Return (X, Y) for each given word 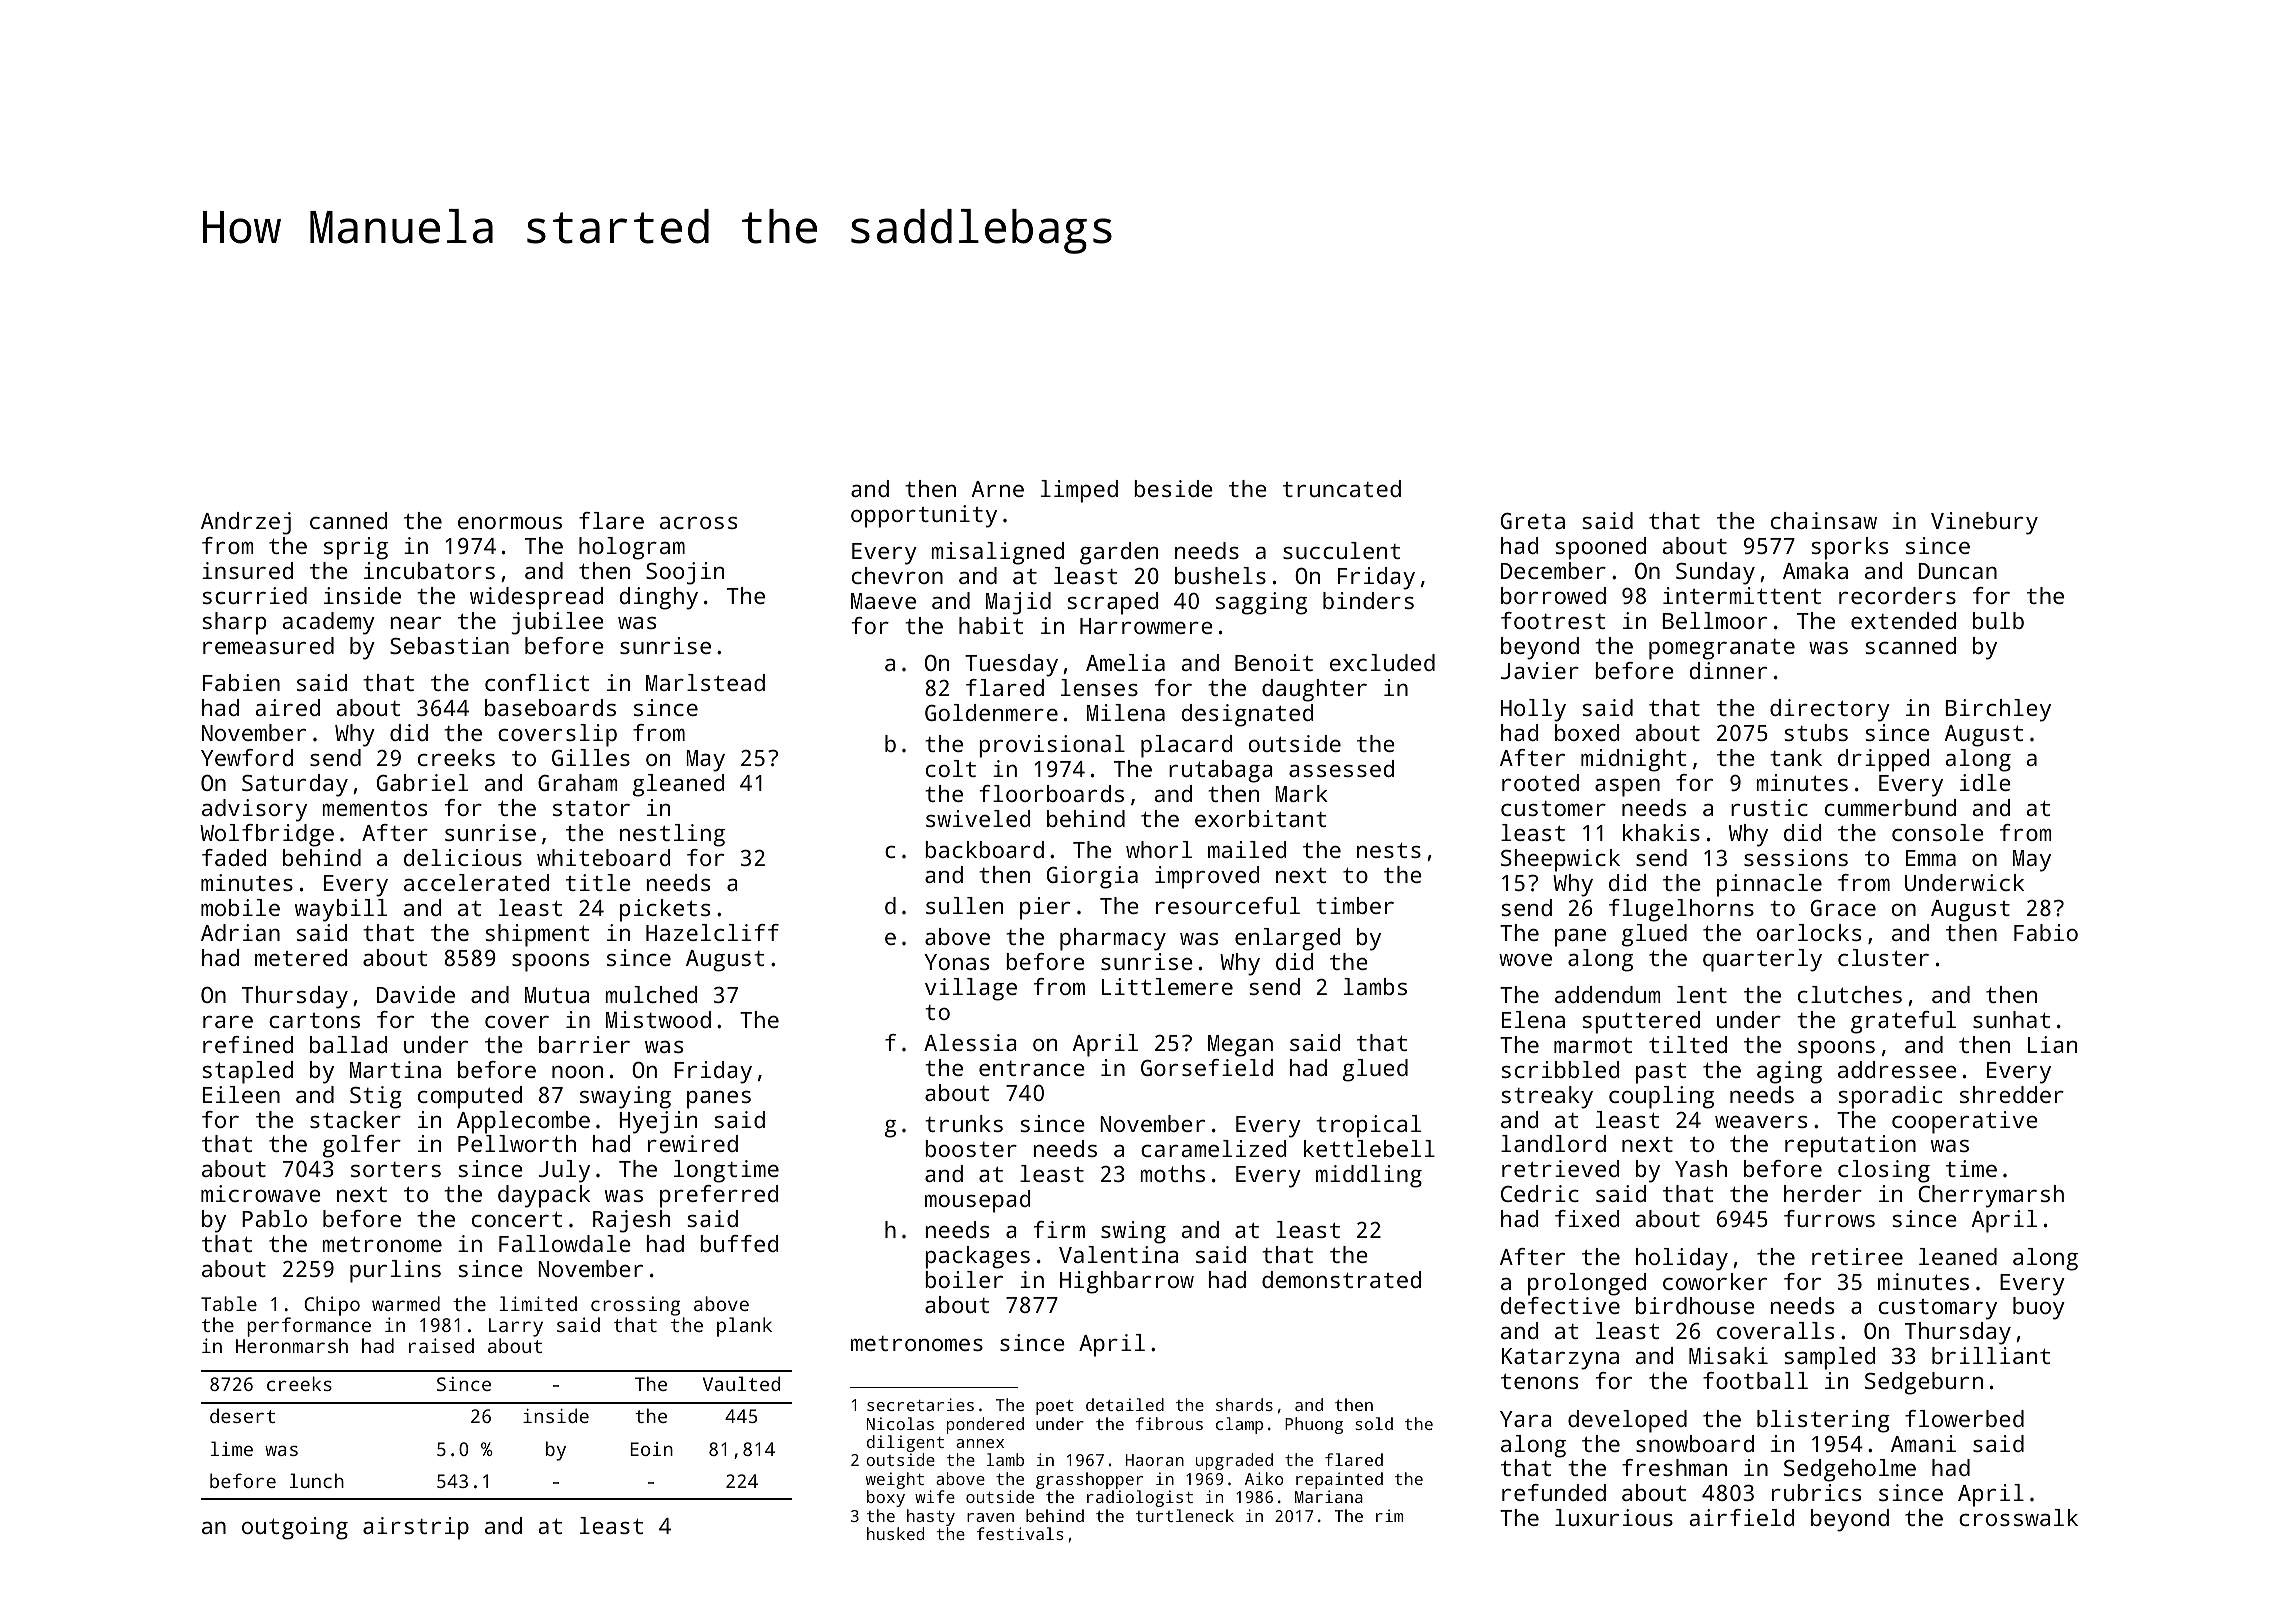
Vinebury (1984, 523)
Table (229, 1303)
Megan (1240, 1046)
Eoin (651, 1449)
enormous (510, 523)
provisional (1052, 746)
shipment (537, 935)
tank (1796, 757)
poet (1055, 1407)
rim (1389, 1515)
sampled (1829, 1358)
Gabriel (422, 782)
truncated (1342, 488)
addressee (1897, 1069)
